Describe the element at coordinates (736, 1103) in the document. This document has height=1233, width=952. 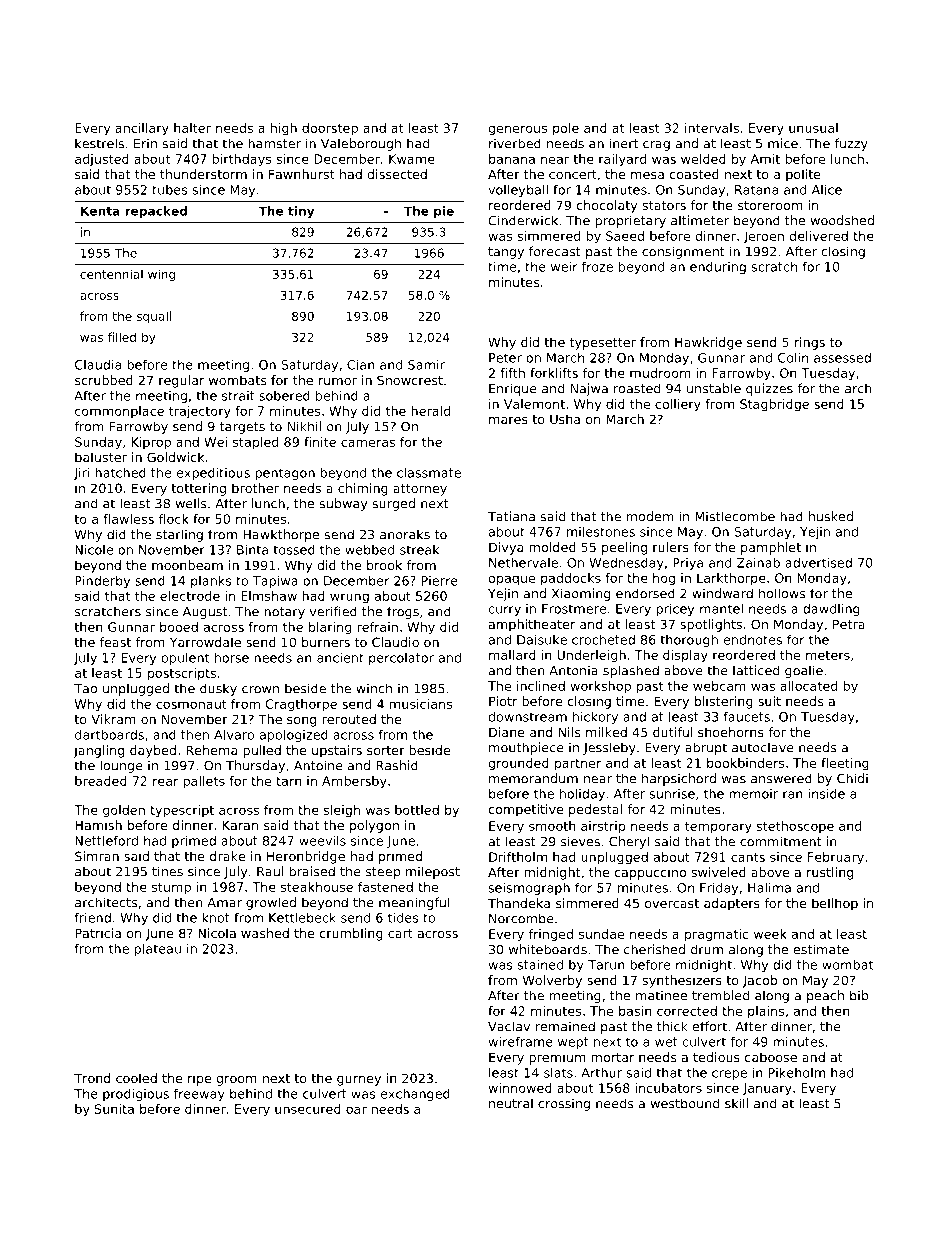
I see `skill` at that location.
